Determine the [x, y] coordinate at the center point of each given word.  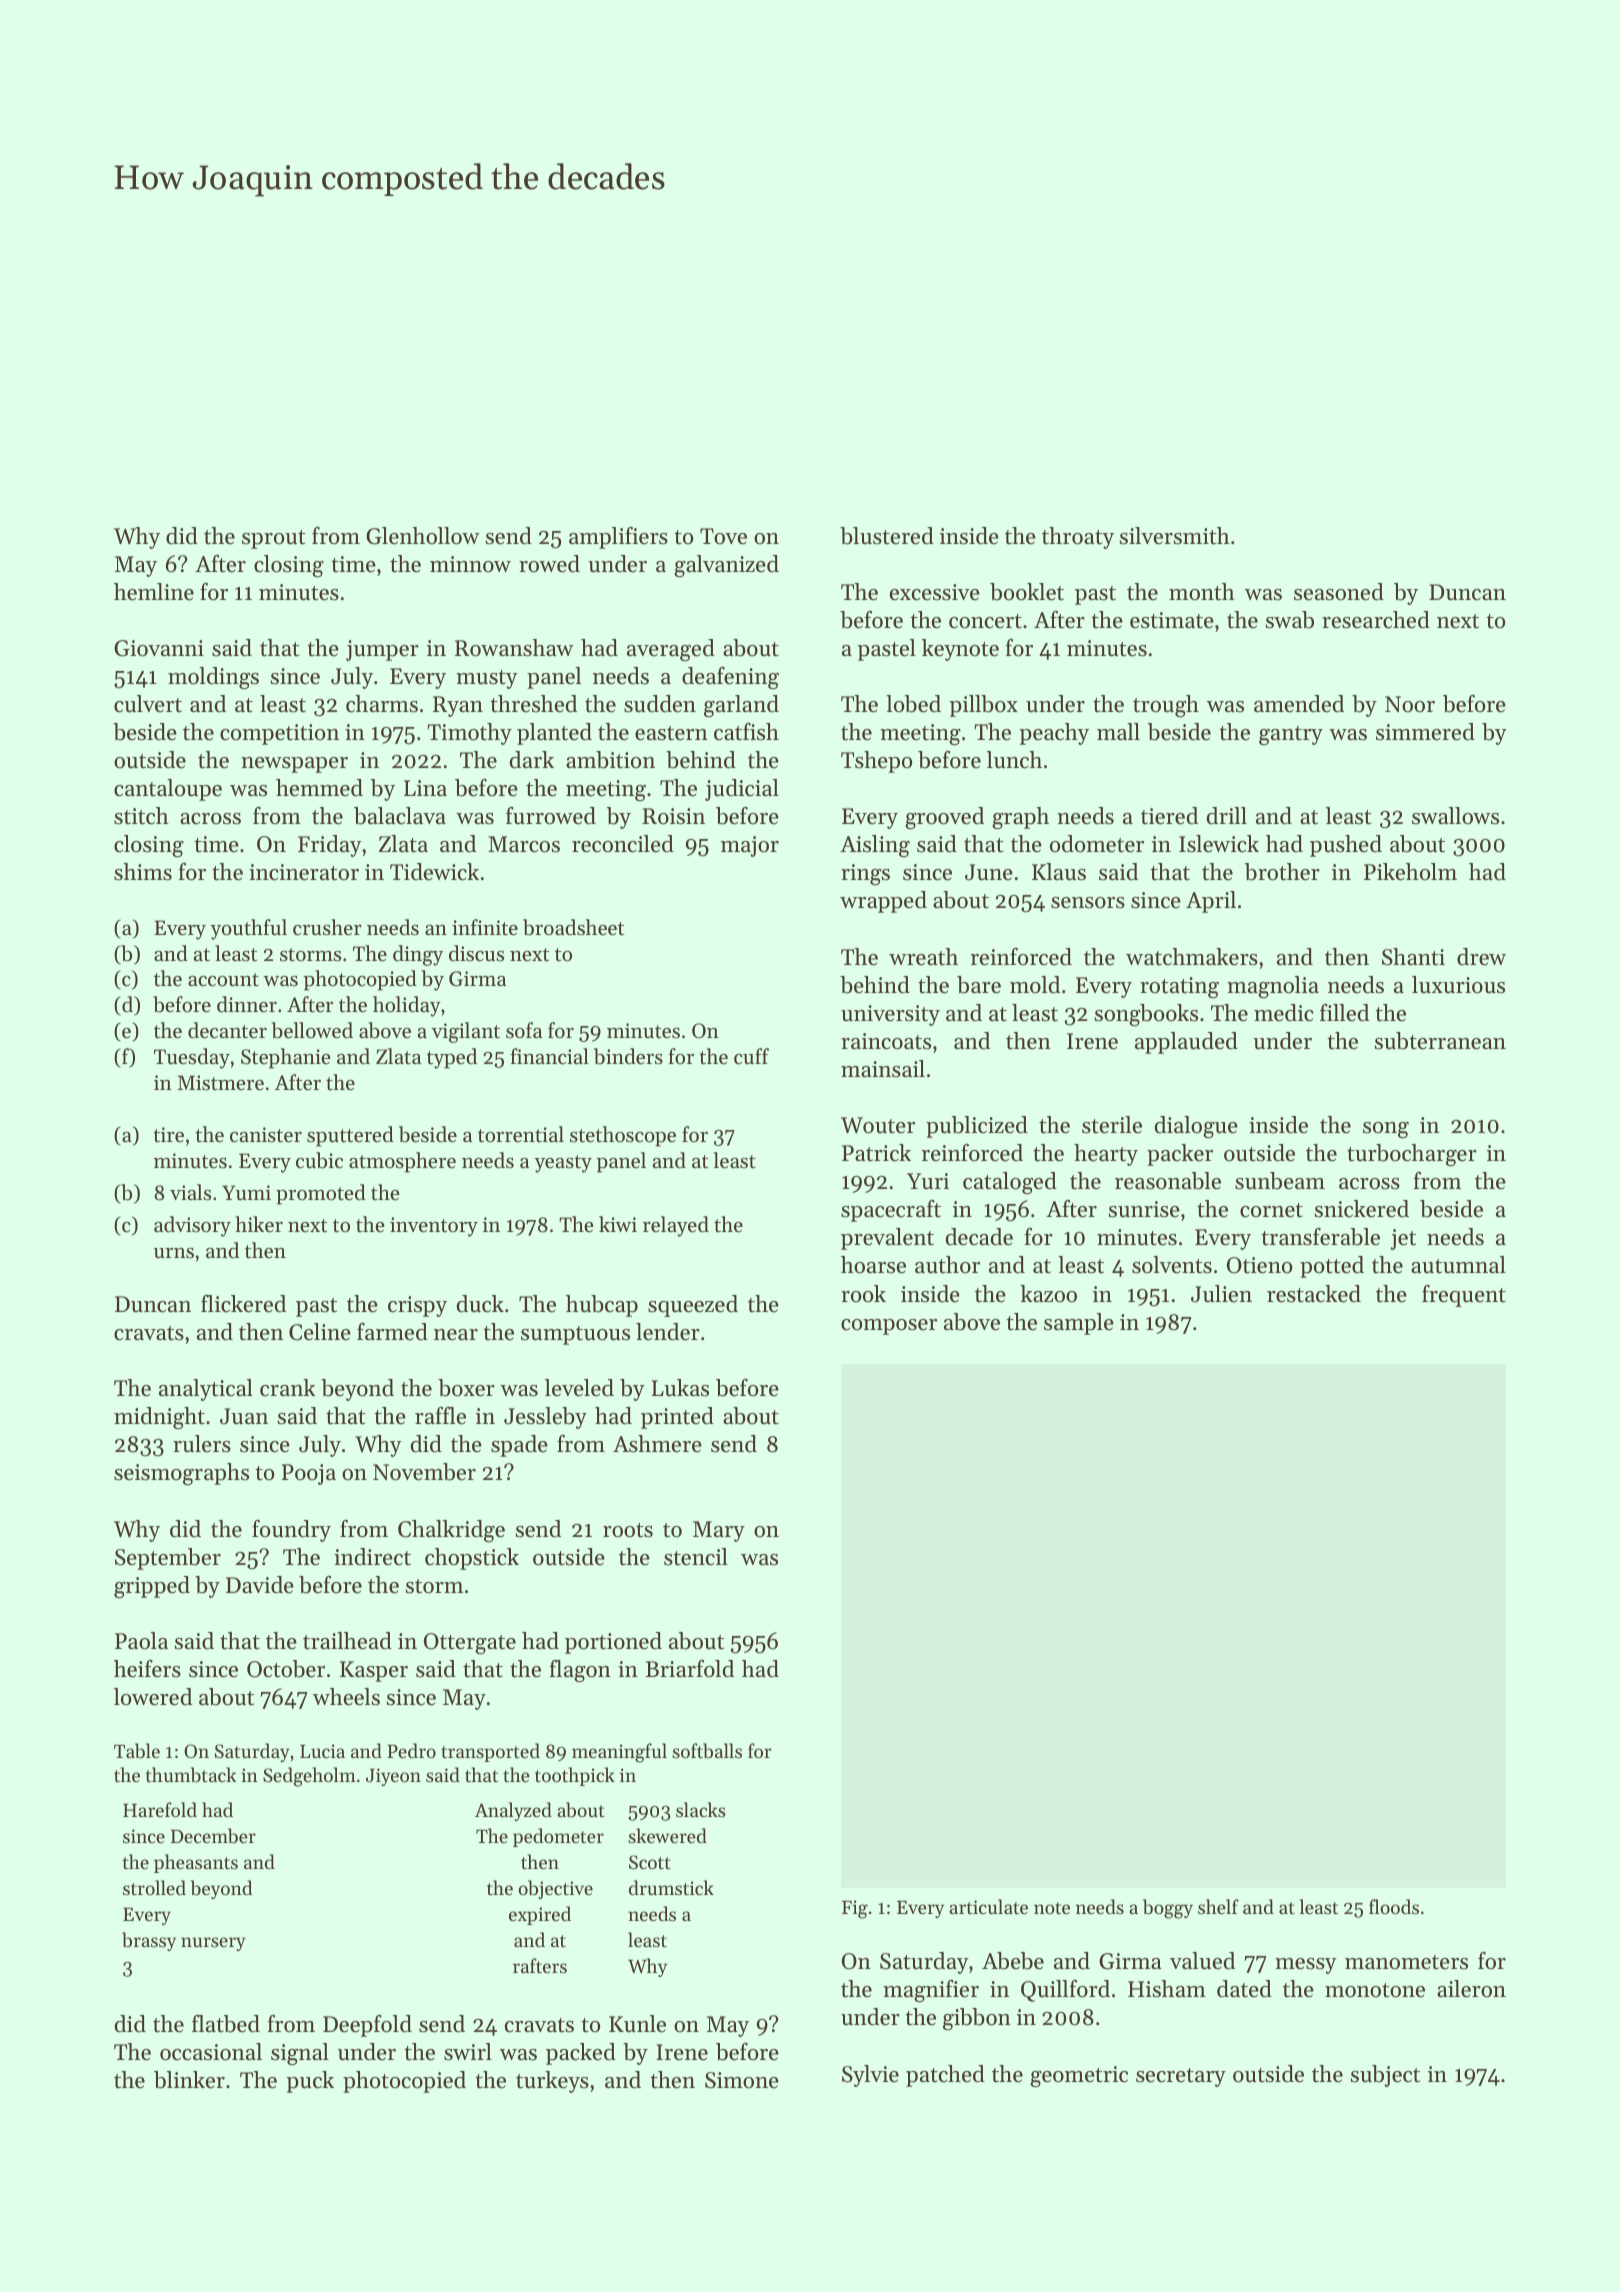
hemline [154, 592]
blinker [189, 2080]
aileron [1471, 1989]
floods [1394, 1906]
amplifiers [618, 538]
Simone [742, 2080]
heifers [147, 1669]
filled [1344, 1013]
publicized [977, 1127]
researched [1376, 620]
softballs [707, 1751]
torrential [521, 1134]
